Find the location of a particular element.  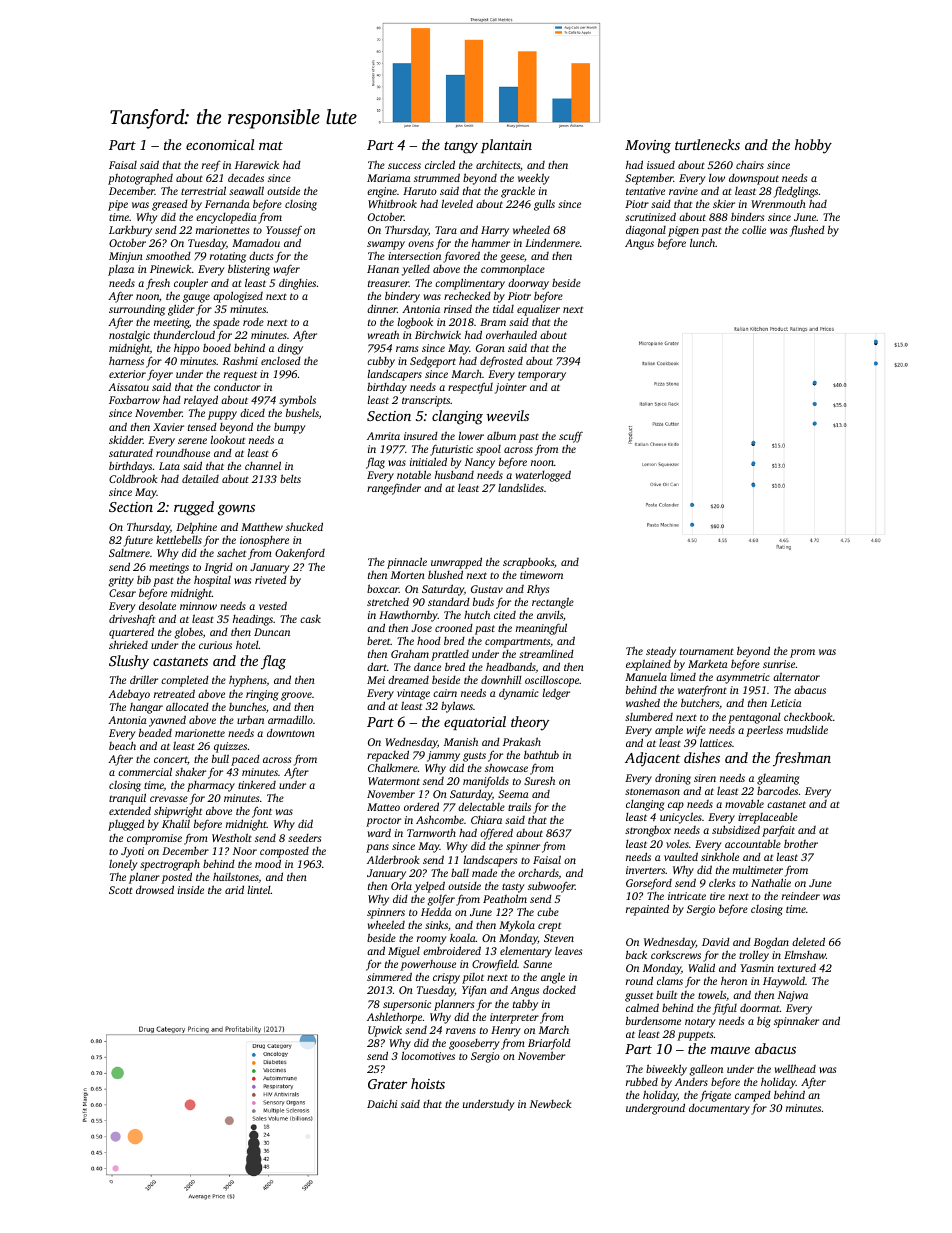

photographed is located at coordinates (140, 179).
